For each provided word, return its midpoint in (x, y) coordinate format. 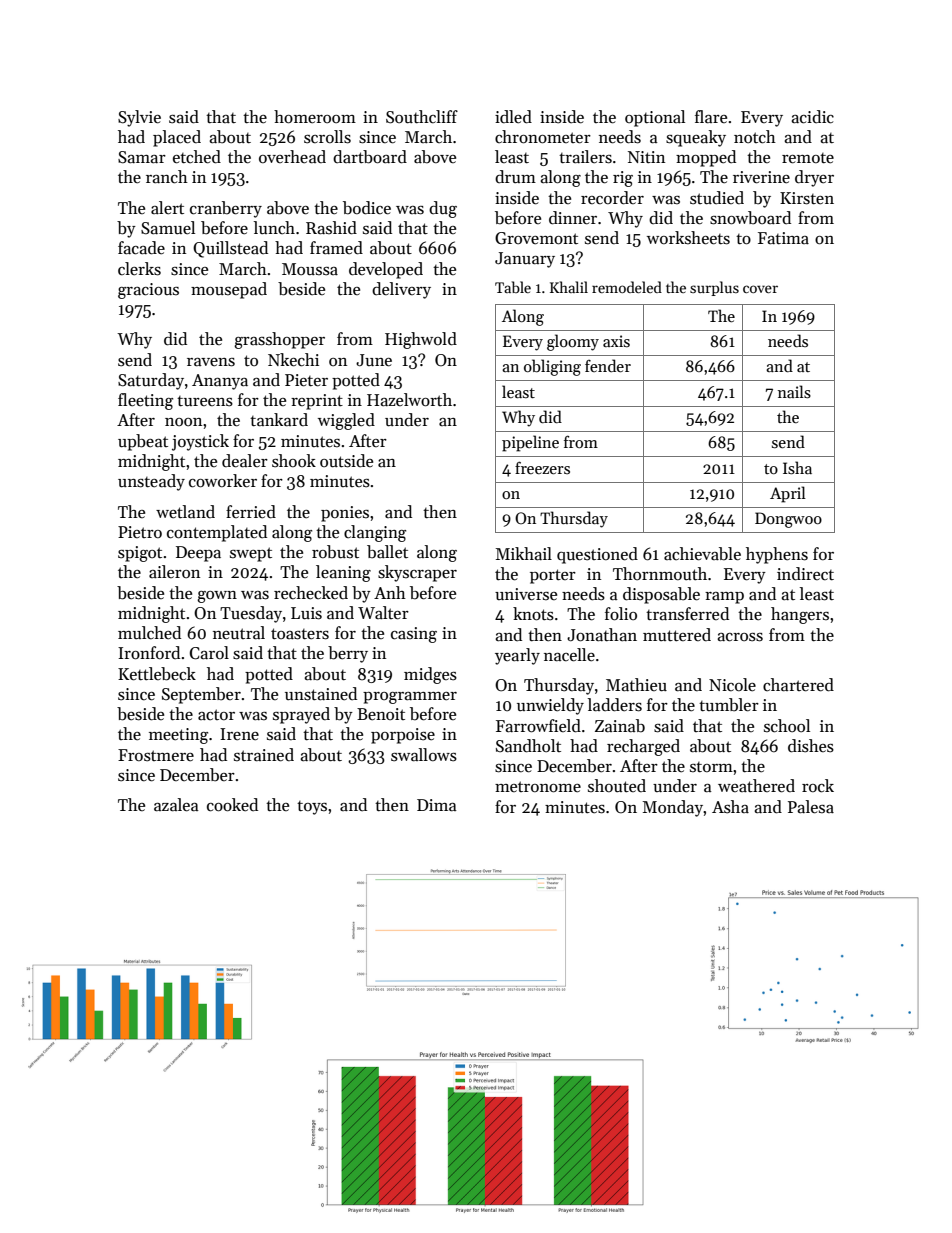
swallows (424, 755)
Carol (209, 653)
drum (515, 176)
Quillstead (230, 249)
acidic (812, 117)
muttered (677, 634)
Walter (383, 613)
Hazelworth (409, 400)
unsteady (151, 482)
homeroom (315, 117)
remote (808, 158)
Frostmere (156, 755)
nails (794, 392)
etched (197, 157)
